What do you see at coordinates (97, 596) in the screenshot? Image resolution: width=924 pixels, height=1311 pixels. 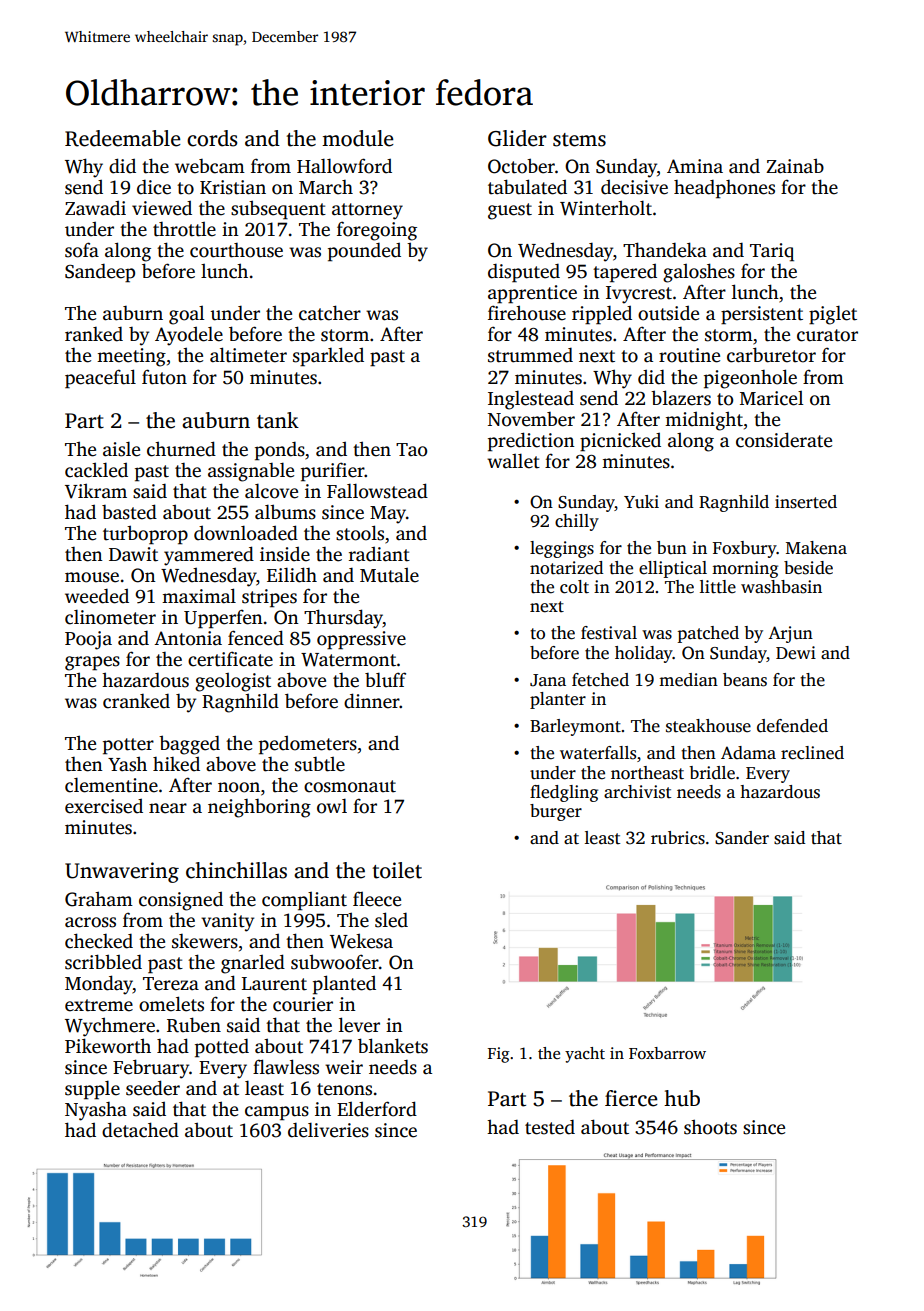 I see `weeded` at bounding box center [97, 596].
